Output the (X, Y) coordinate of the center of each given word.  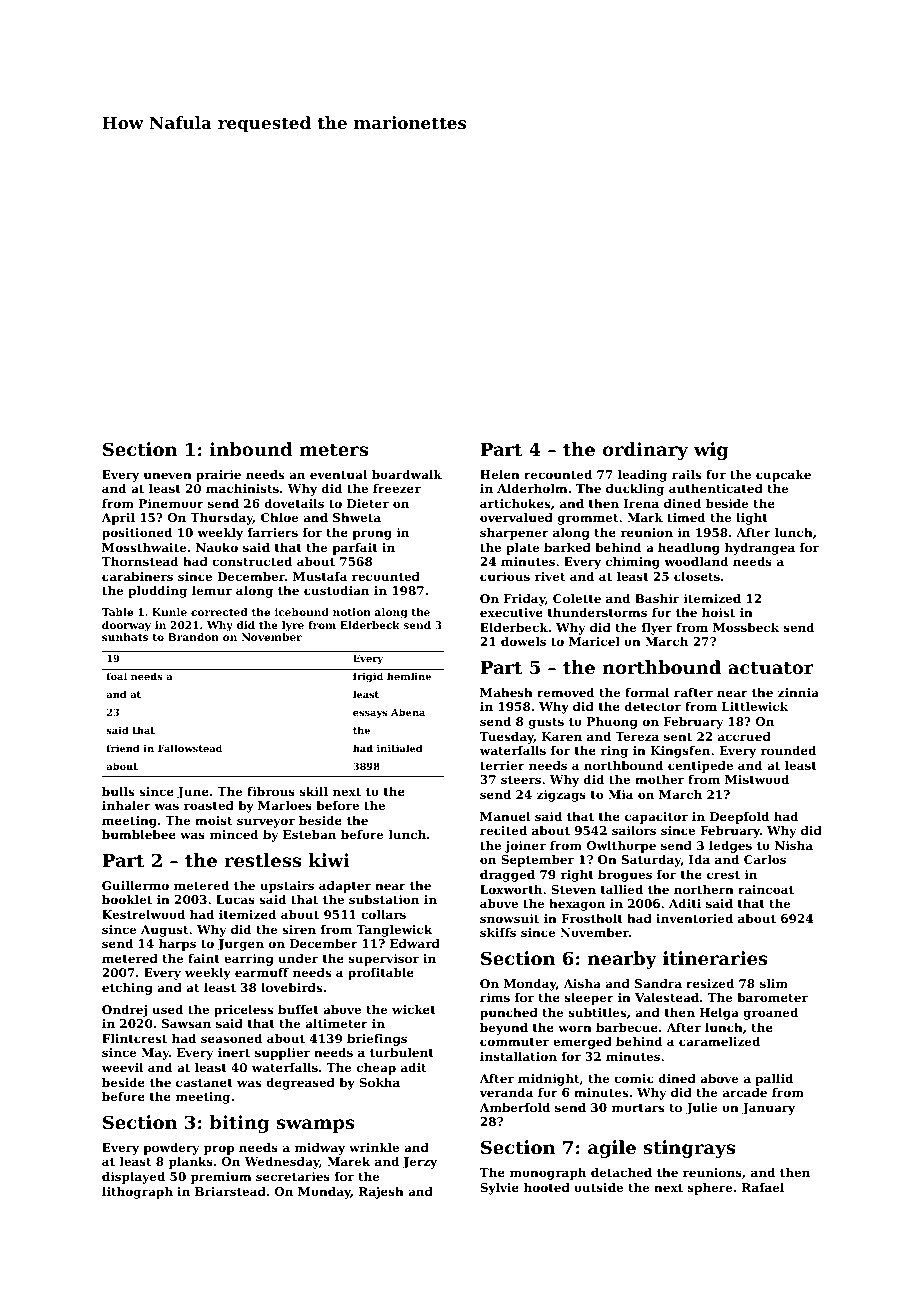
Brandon (193, 637)
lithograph (137, 1193)
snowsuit (509, 918)
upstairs (287, 887)
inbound (251, 449)
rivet (550, 576)
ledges (730, 847)
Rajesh (381, 1193)
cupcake (783, 476)
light (752, 519)
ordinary (645, 451)
